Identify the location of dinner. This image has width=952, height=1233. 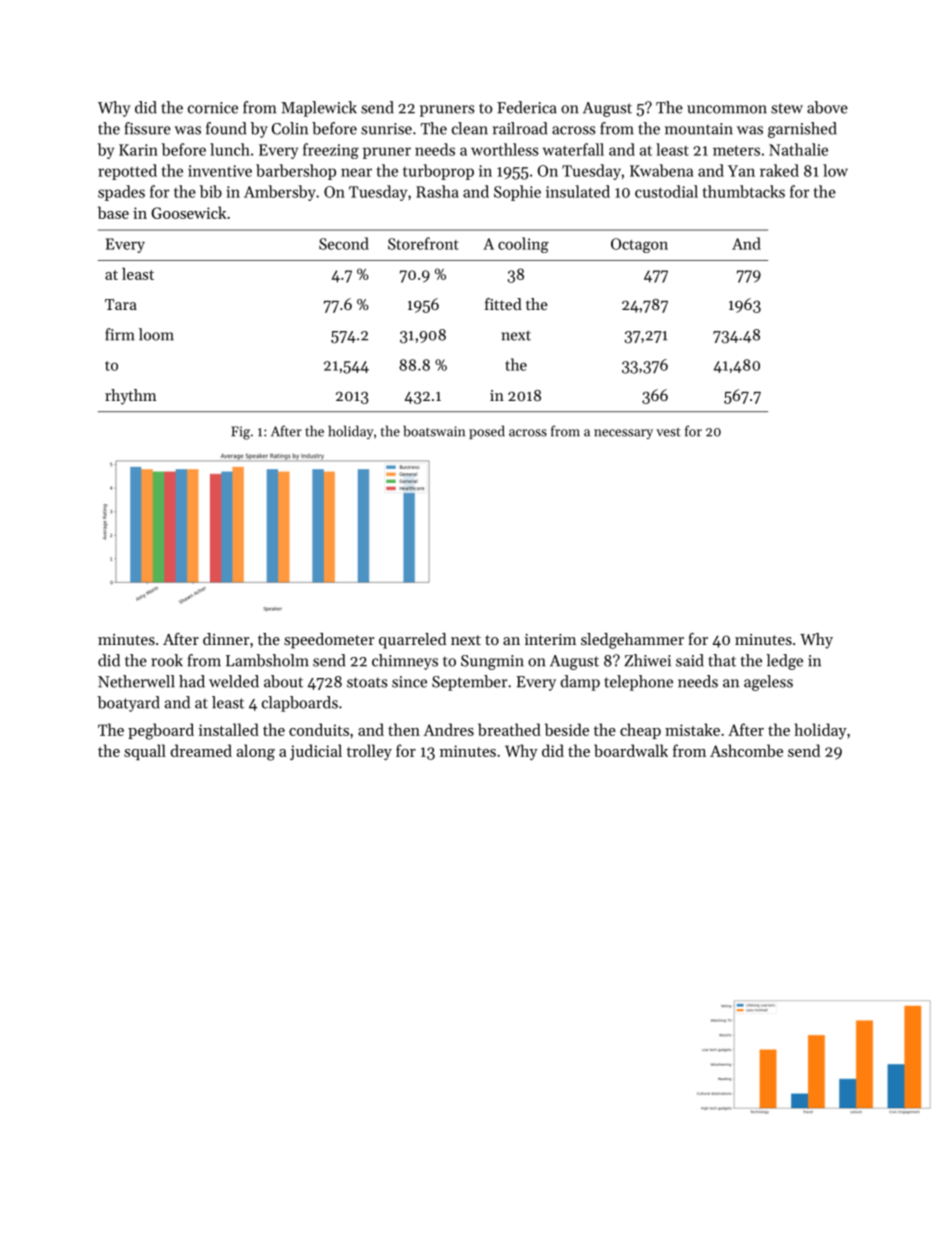
(226, 639).
